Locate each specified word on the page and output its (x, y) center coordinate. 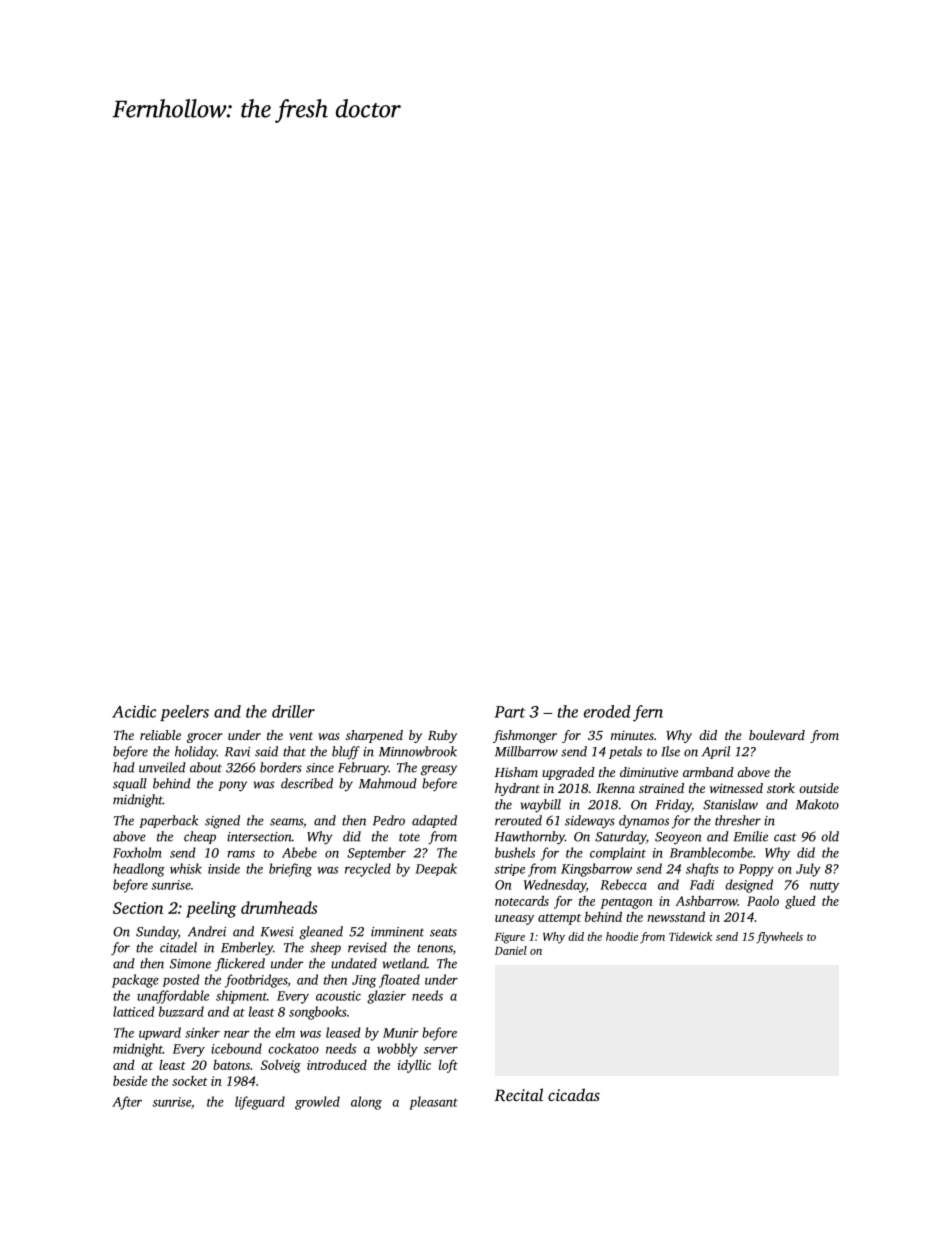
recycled (368, 870)
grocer (205, 738)
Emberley (247, 949)
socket (190, 1081)
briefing (290, 870)
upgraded (568, 773)
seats (443, 932)
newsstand (676, 916)
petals (625, 752)
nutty (824, 887)
